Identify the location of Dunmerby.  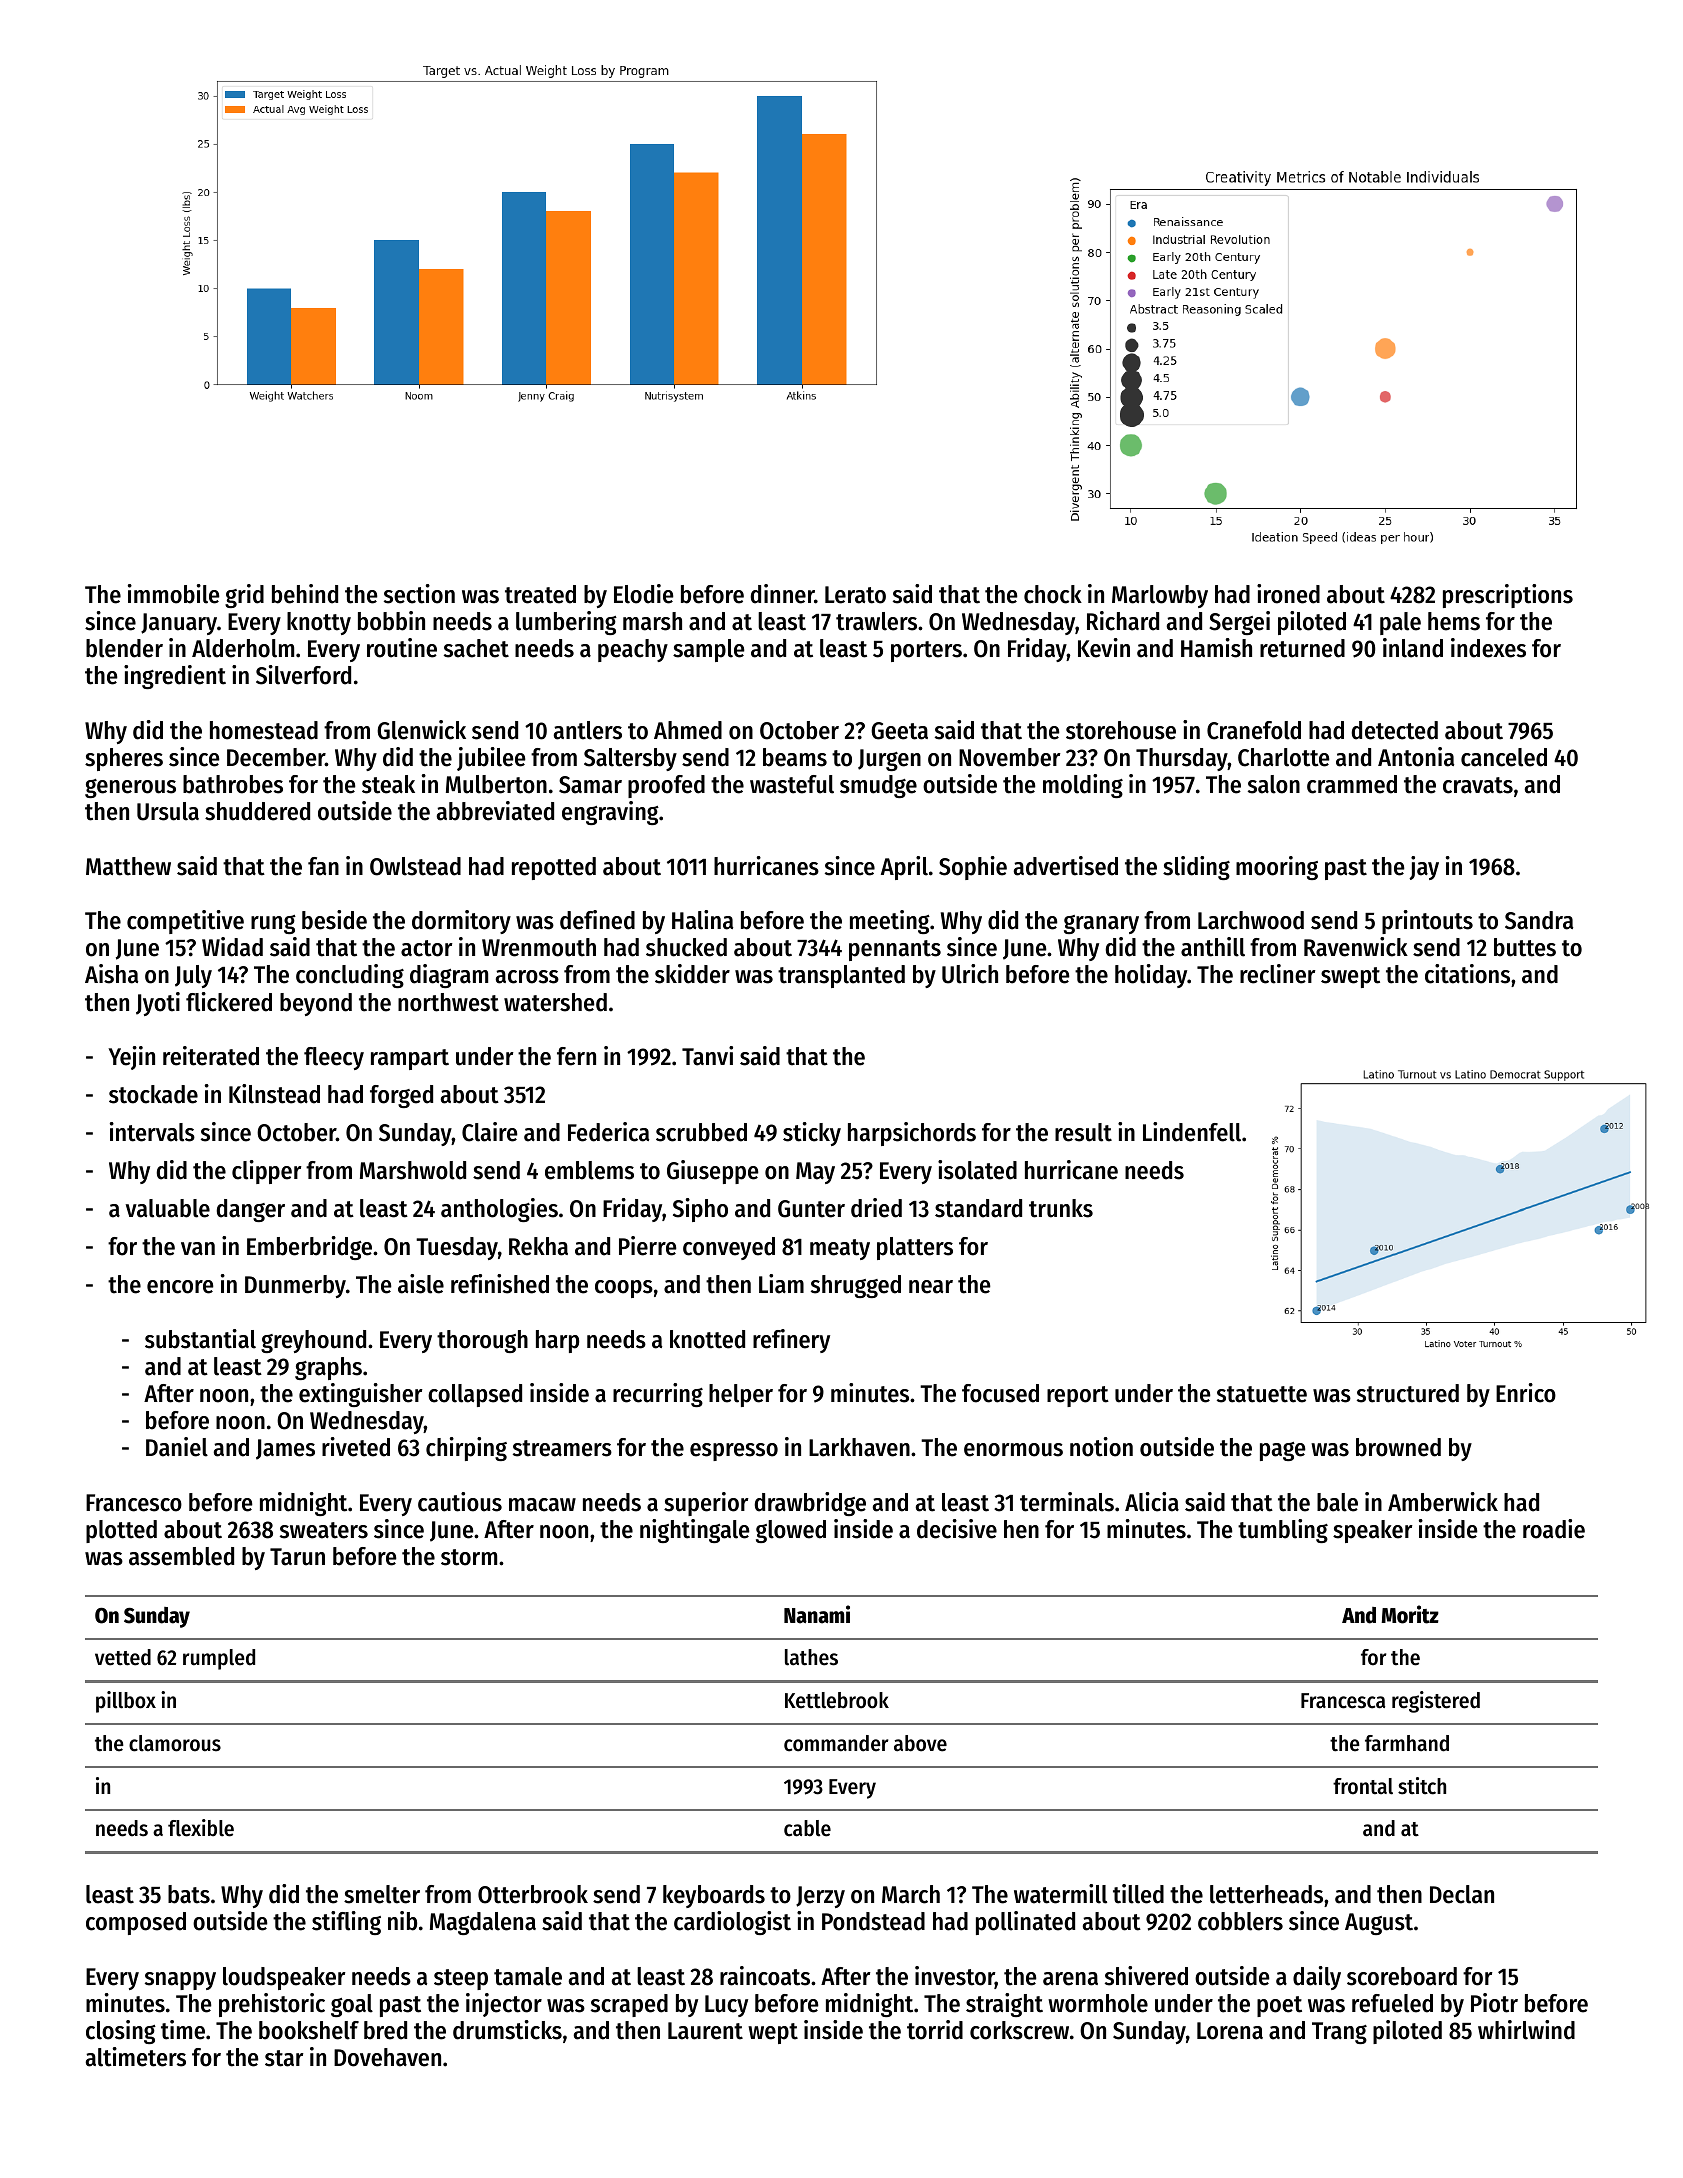
(295, 1286).
